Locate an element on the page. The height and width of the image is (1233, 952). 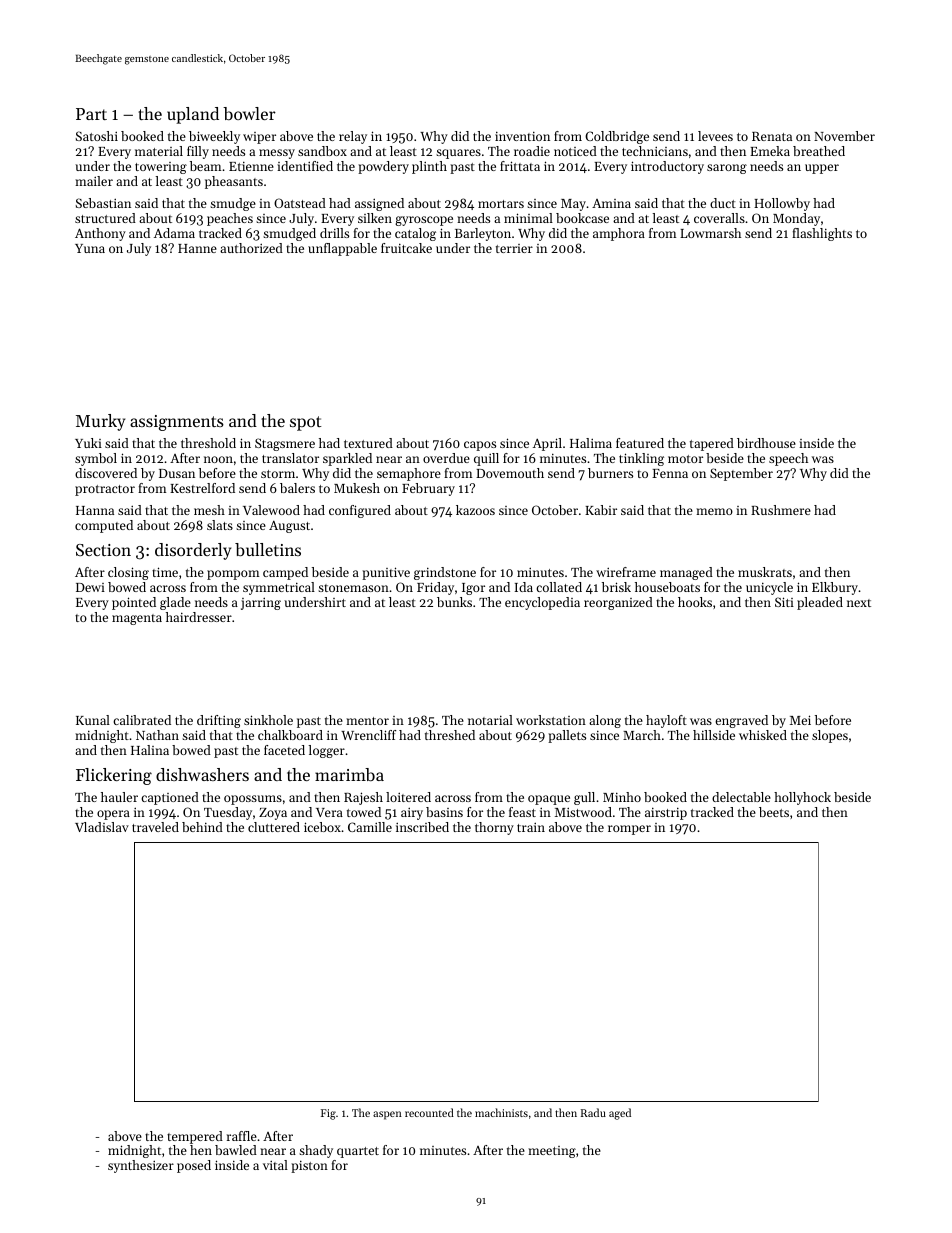
machinists is located at coordinates (501, 1112).
